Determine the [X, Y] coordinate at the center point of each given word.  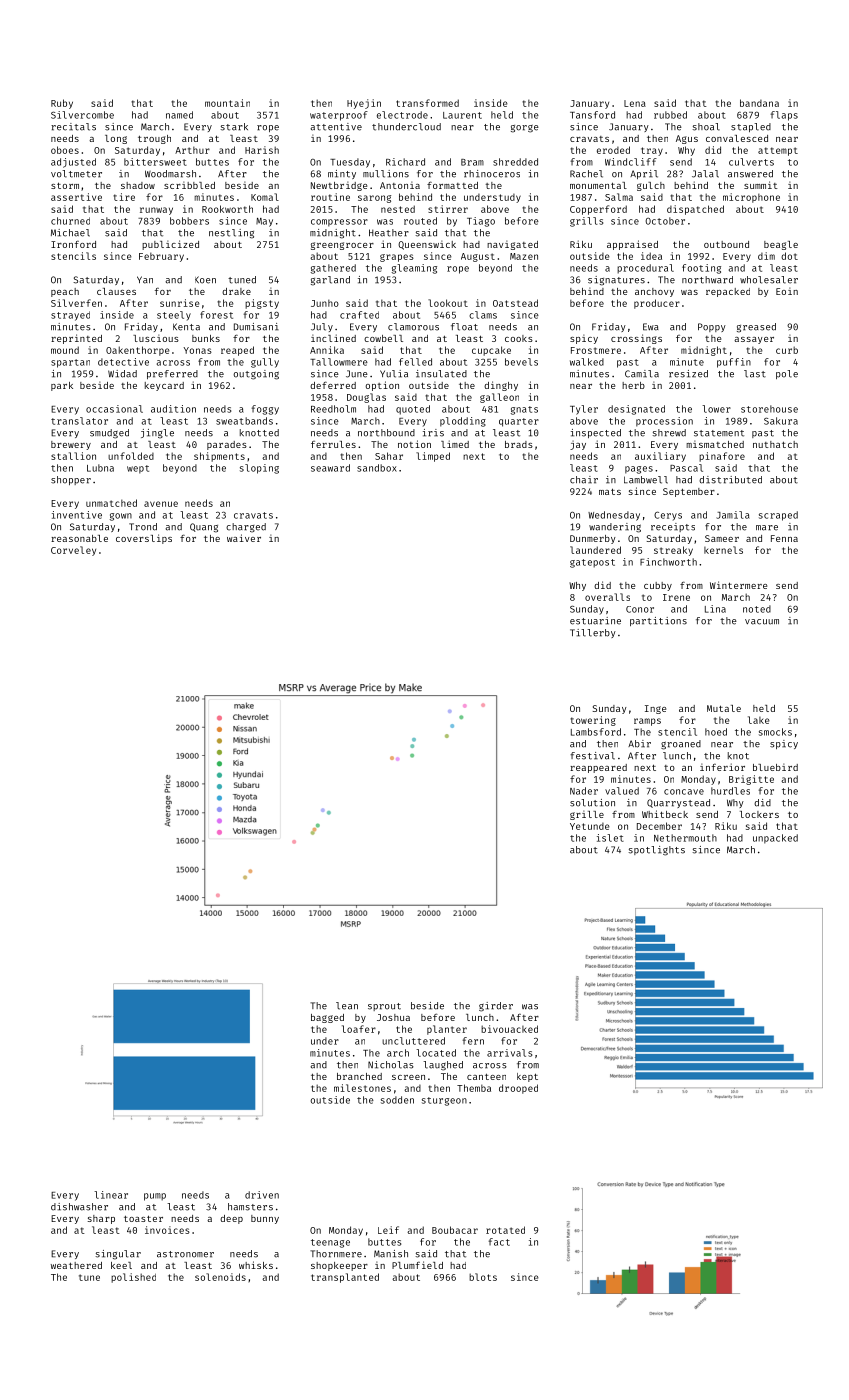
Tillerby [593, 633]
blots [483, 1277]
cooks [519, 338]
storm [65, 185]
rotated [505, 1230]
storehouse [769, 409]
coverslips [144, 539]
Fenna [784, 538]
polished [133, 1278]
